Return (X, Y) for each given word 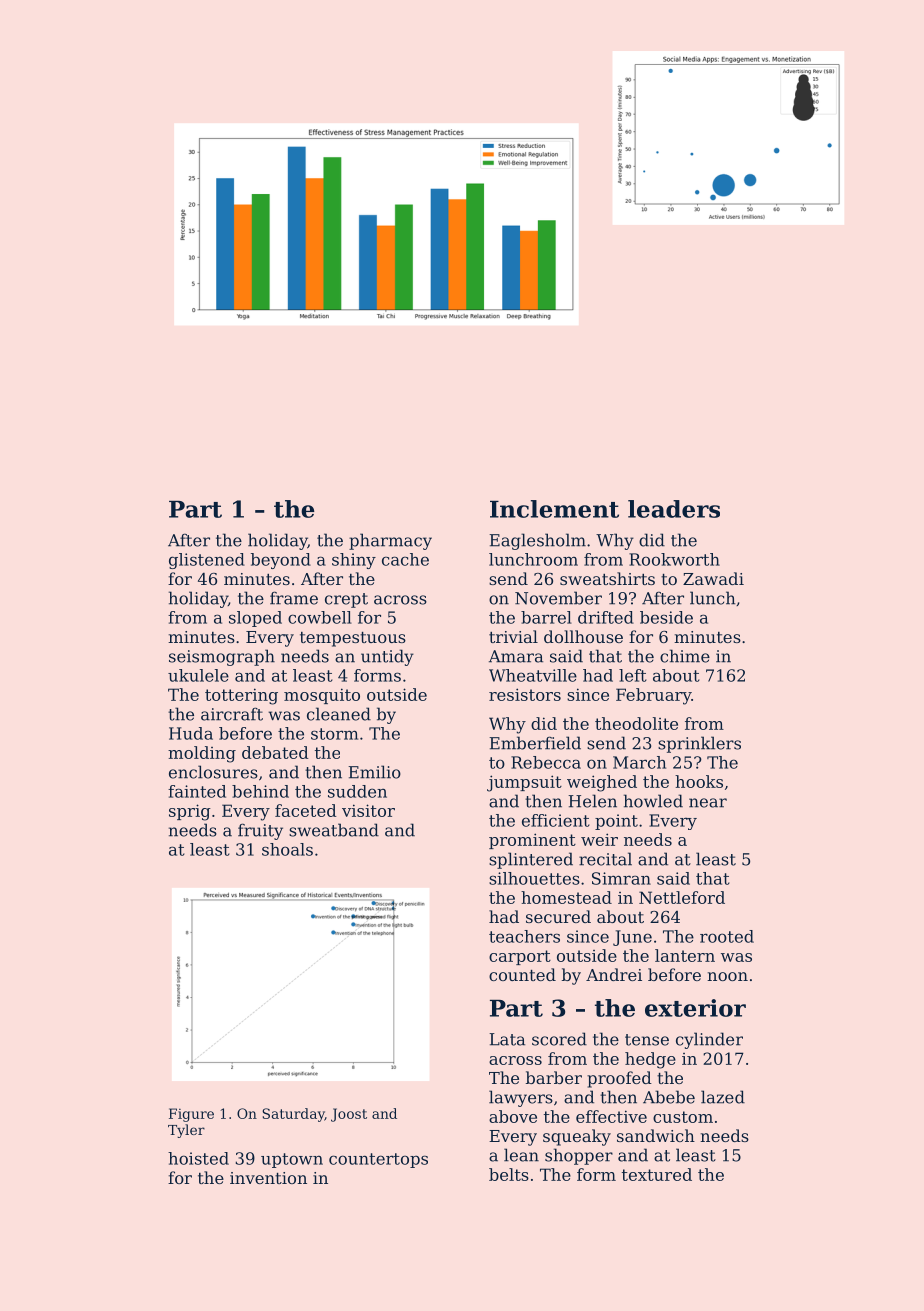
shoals (287, 849)
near (708, 803)
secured (558, 916)
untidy (387, 657)
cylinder (709, 1040)
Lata (507, 1039)
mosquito (322, 696)
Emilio (374, 772)
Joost (349, 1115)
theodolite (636, 723)
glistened (207, 561)
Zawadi (713, 578)
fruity (260, 831)
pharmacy (390, 541)
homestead (566, 897)
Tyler (186, 1131)
